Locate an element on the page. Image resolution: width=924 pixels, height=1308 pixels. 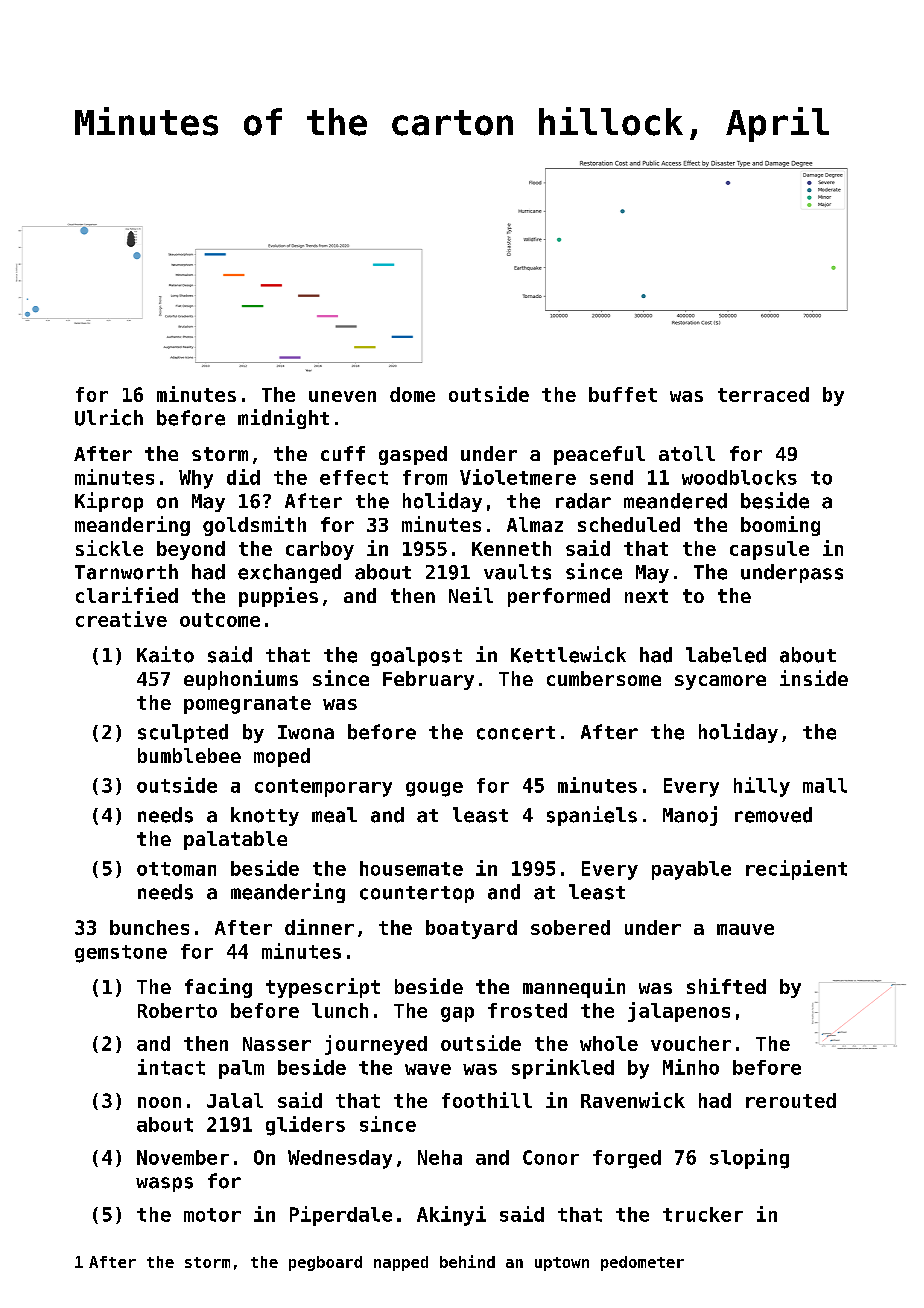
wasps is located at coordinates (164, 1184).
